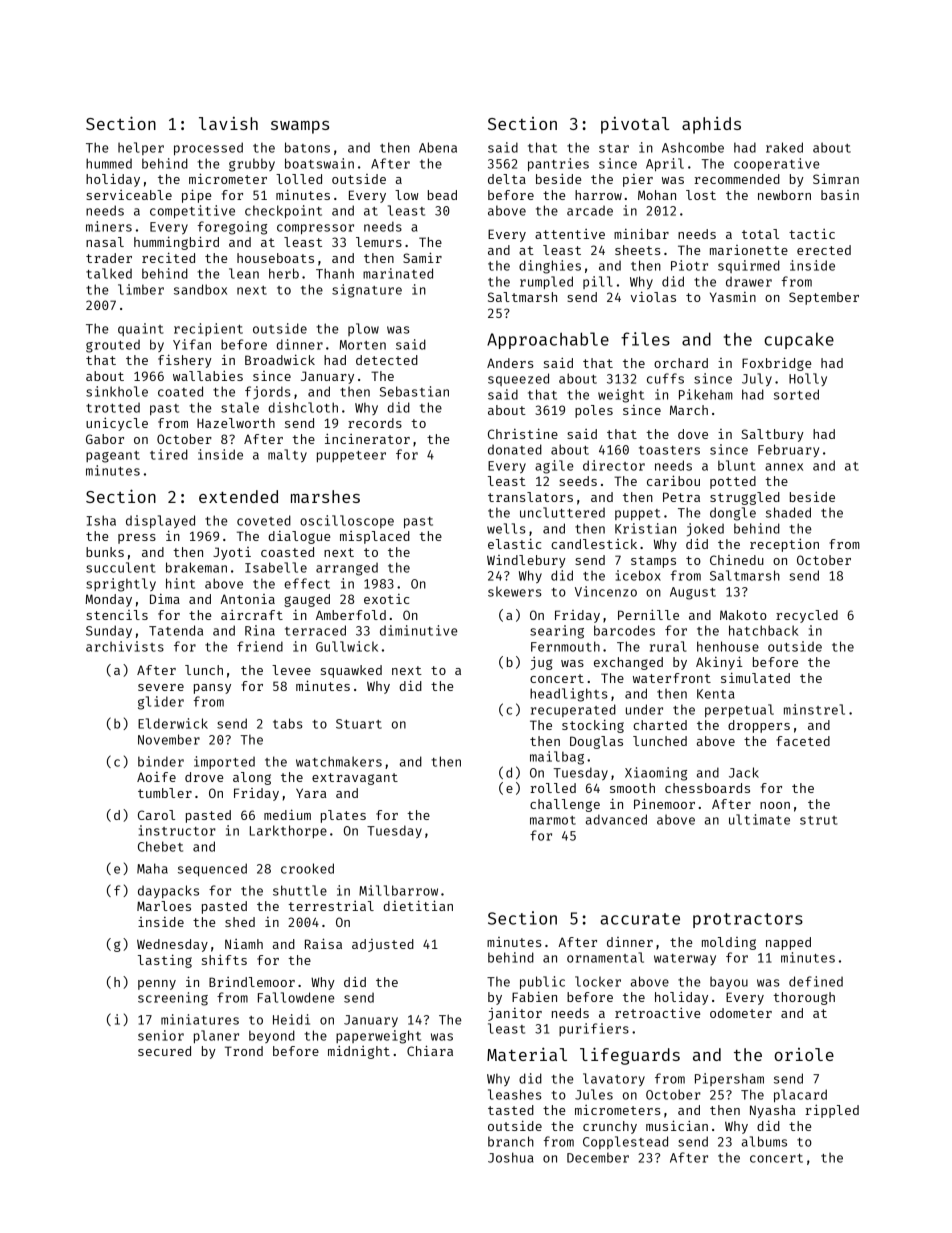  I want to click on oriole, so click(804, 1054).
